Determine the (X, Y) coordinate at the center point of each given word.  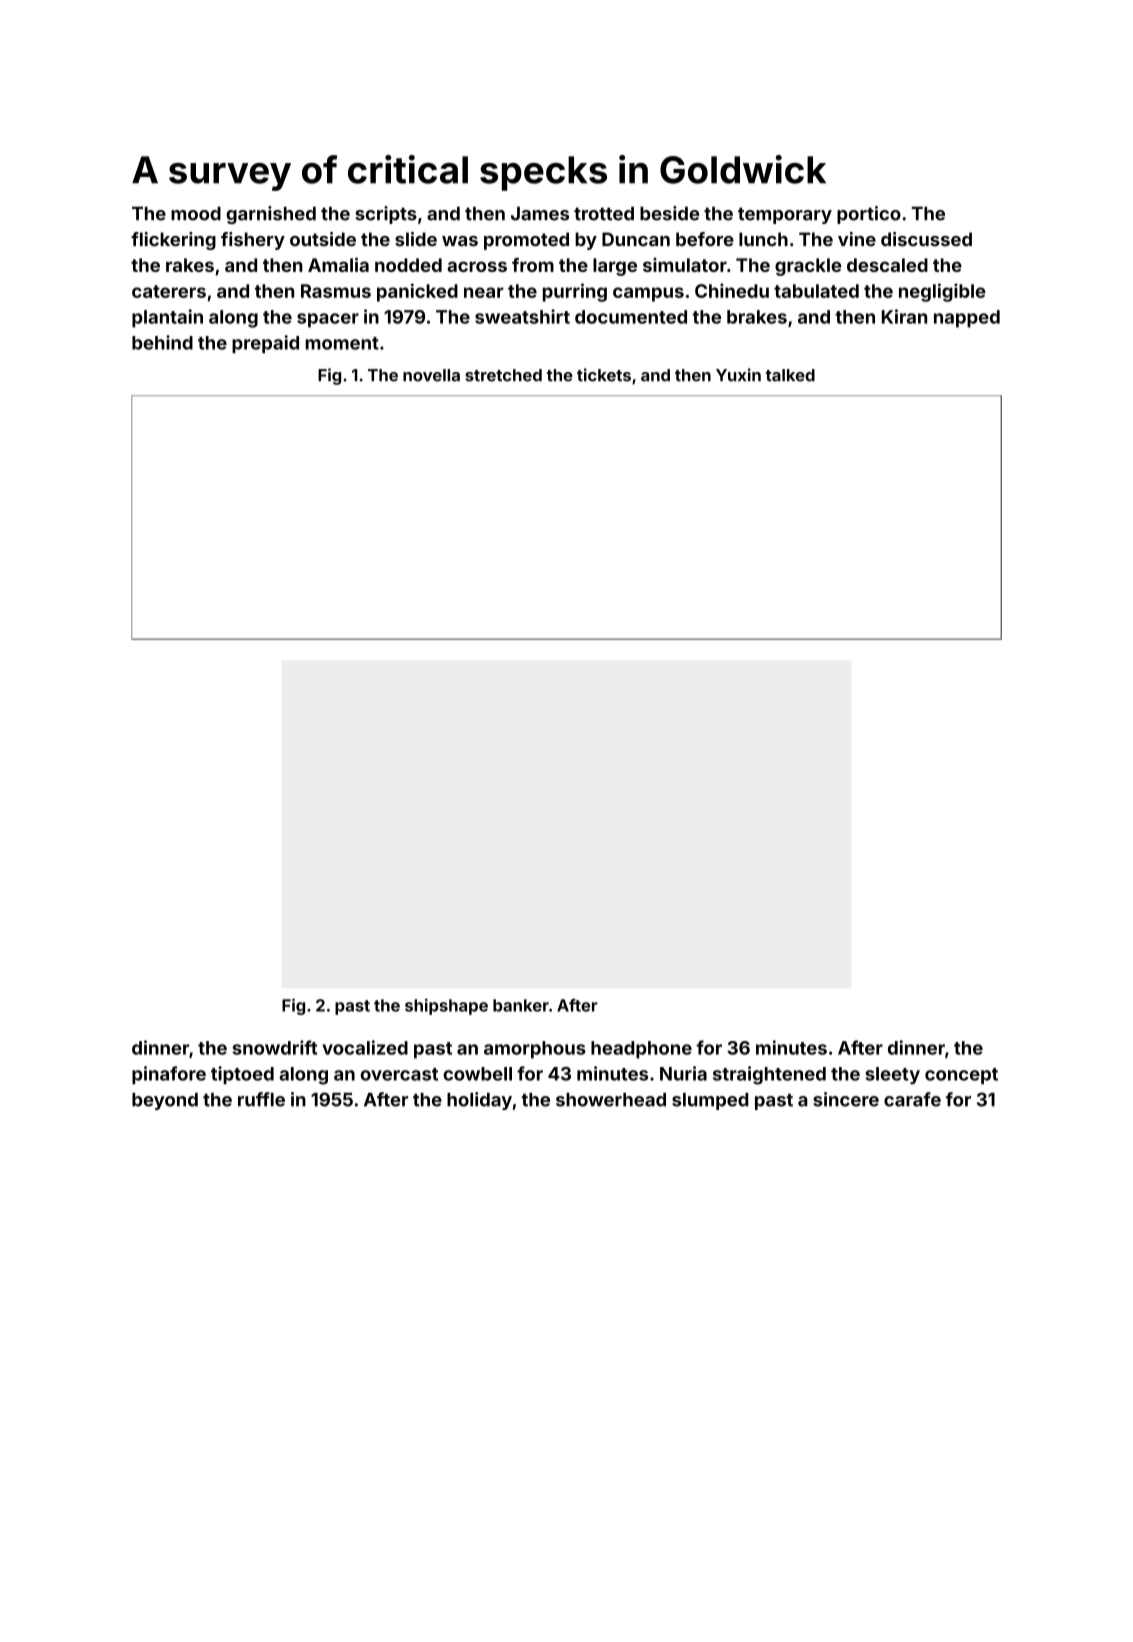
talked (790, 375)
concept (961, 1076)
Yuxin (738, 375)
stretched (503, 375)
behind (162, 342)
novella (431, 375)
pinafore (169, 1075)
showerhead (611, 1100)
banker (521, 1005)
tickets (604, 375)
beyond (165, 1101)
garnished (271, 215)
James (540, 214)
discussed (926, 239)
